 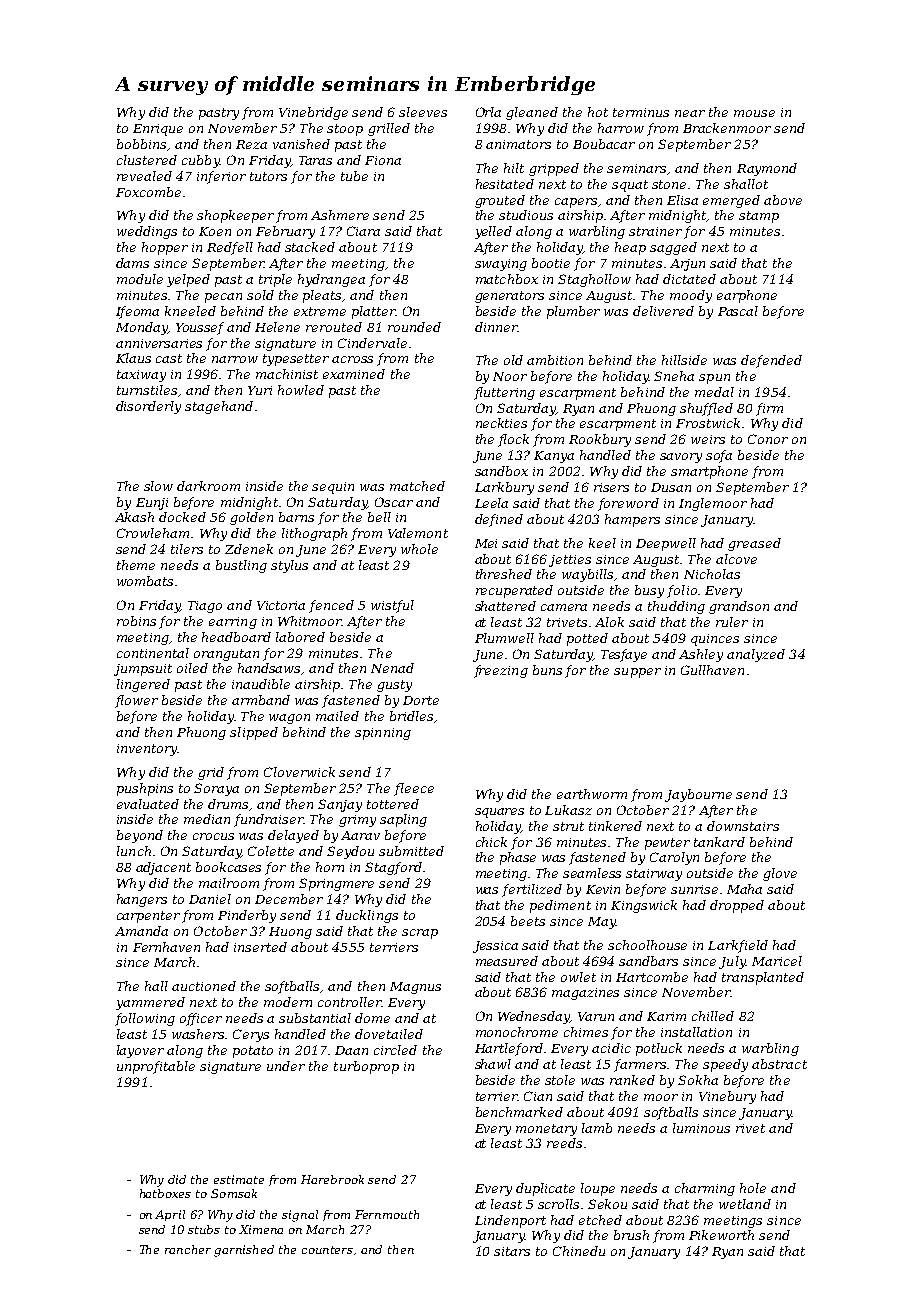 I want to click on continental, so click(x=153, y=653).
